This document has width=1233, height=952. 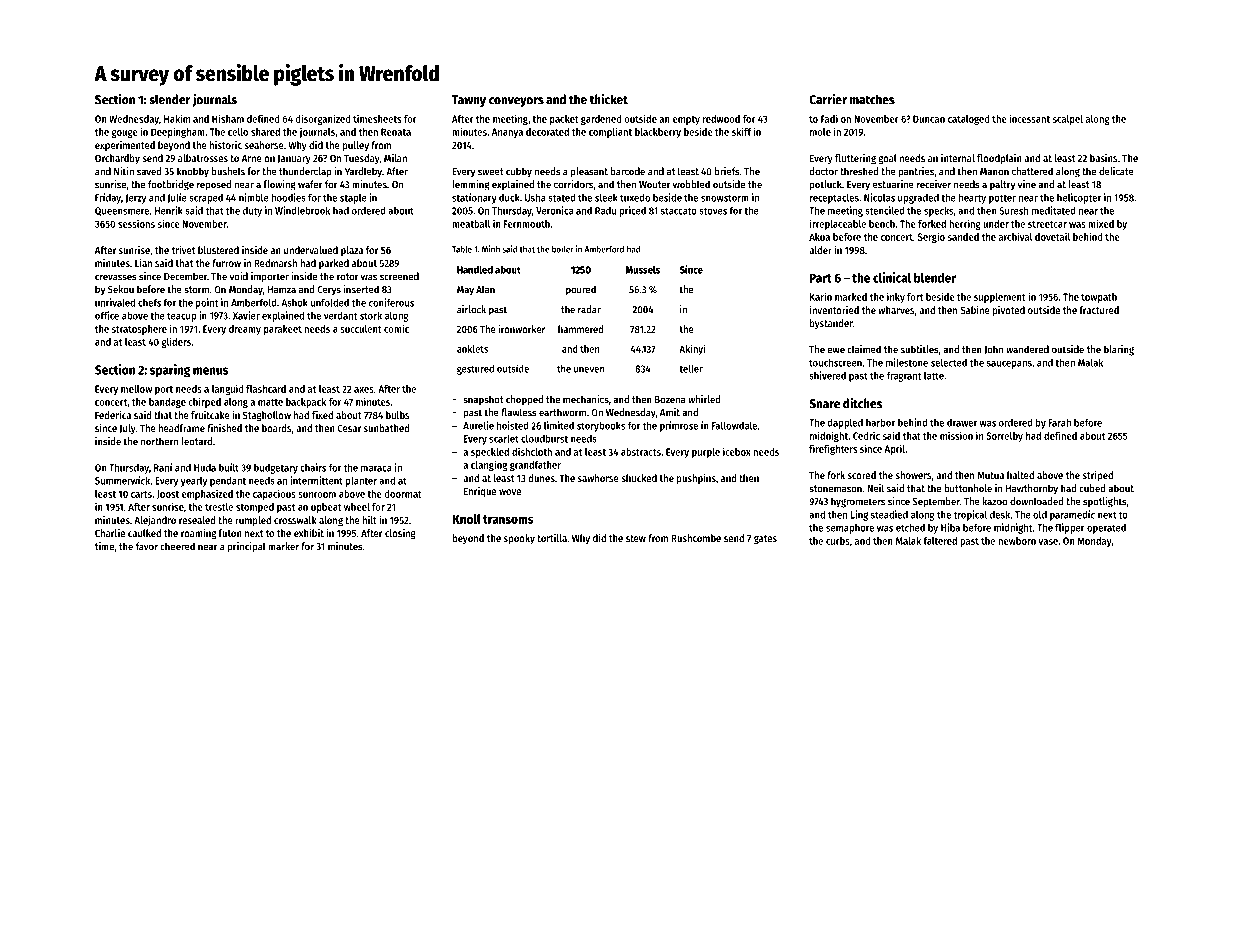 I want to click on internal, so click(x=958, y=158).
